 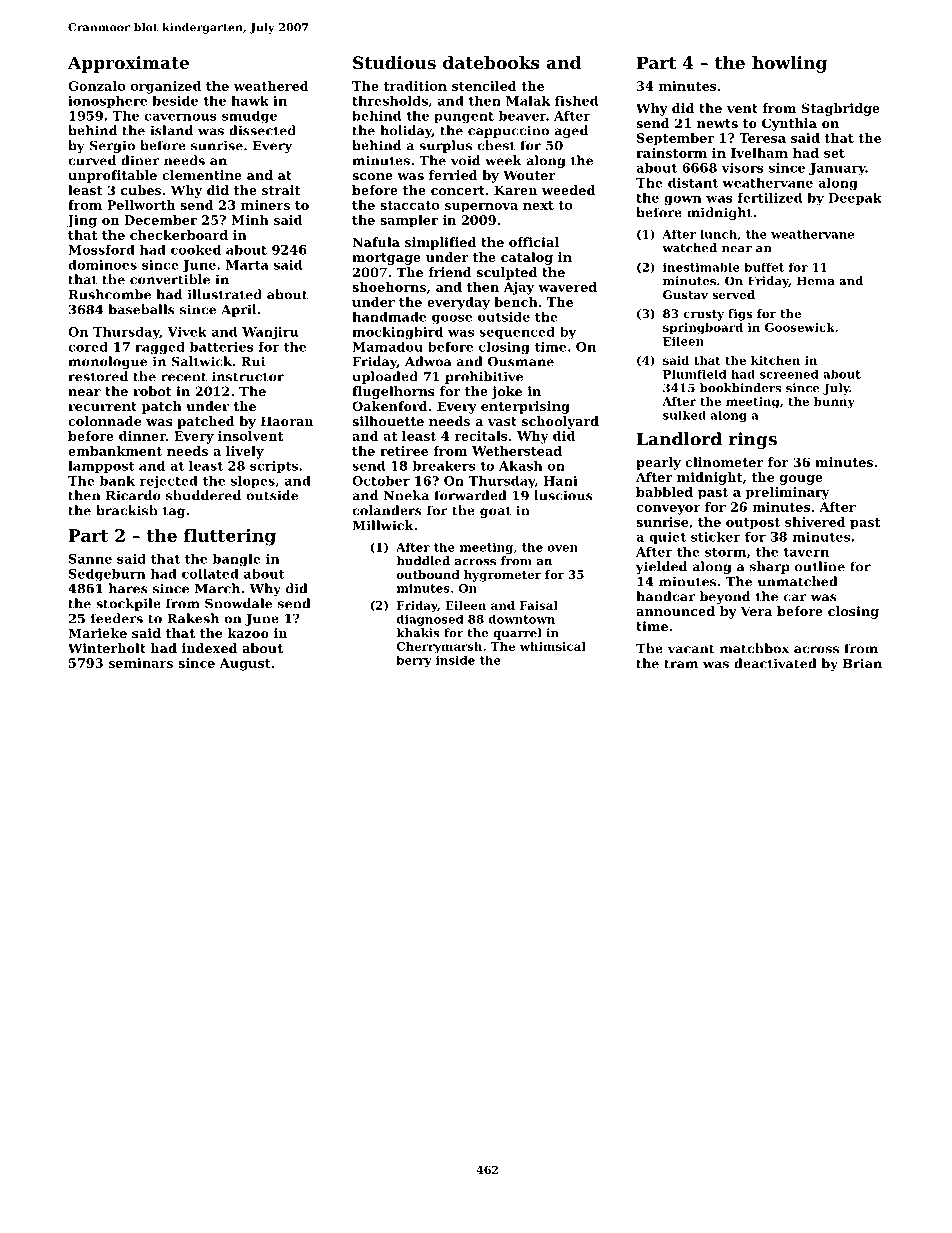 What do you see at coordinates (271, 86) in the screenshot?
I see `weathered` at bounding box center [271, 86].
